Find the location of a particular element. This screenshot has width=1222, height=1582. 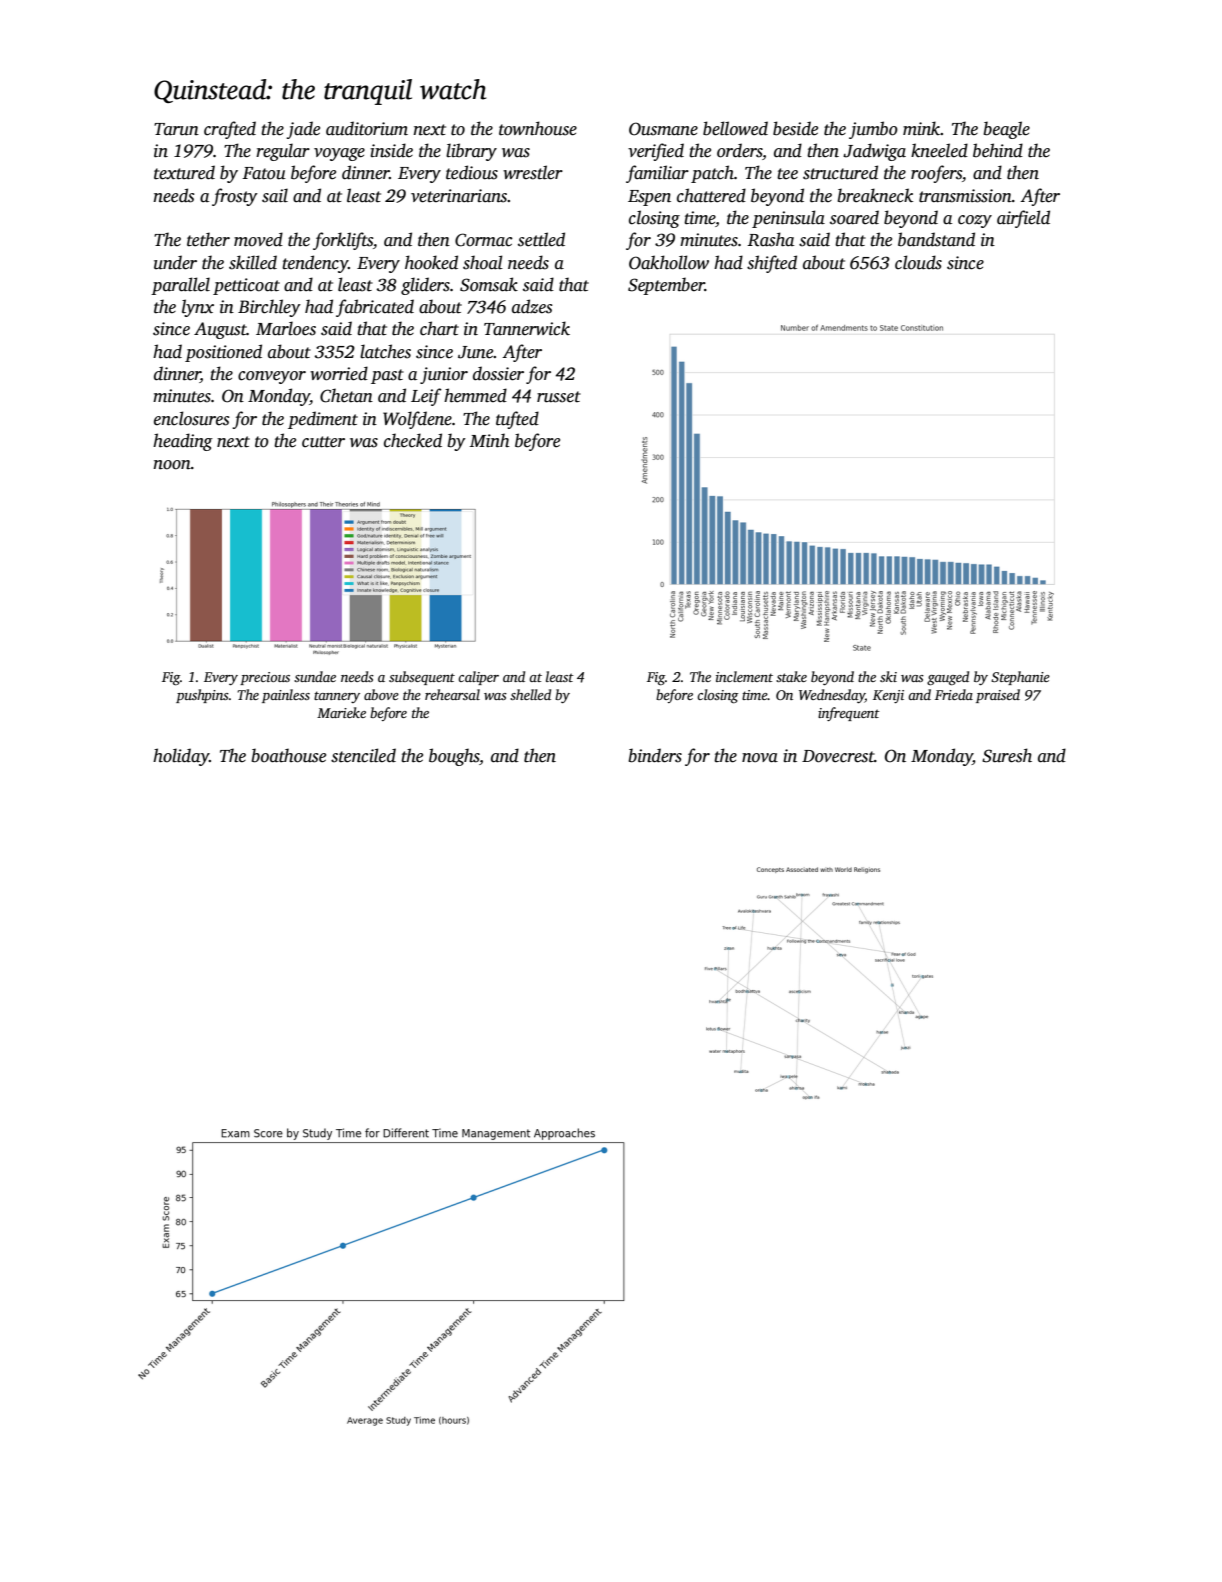

painless is located at coordinates (286, 696).
